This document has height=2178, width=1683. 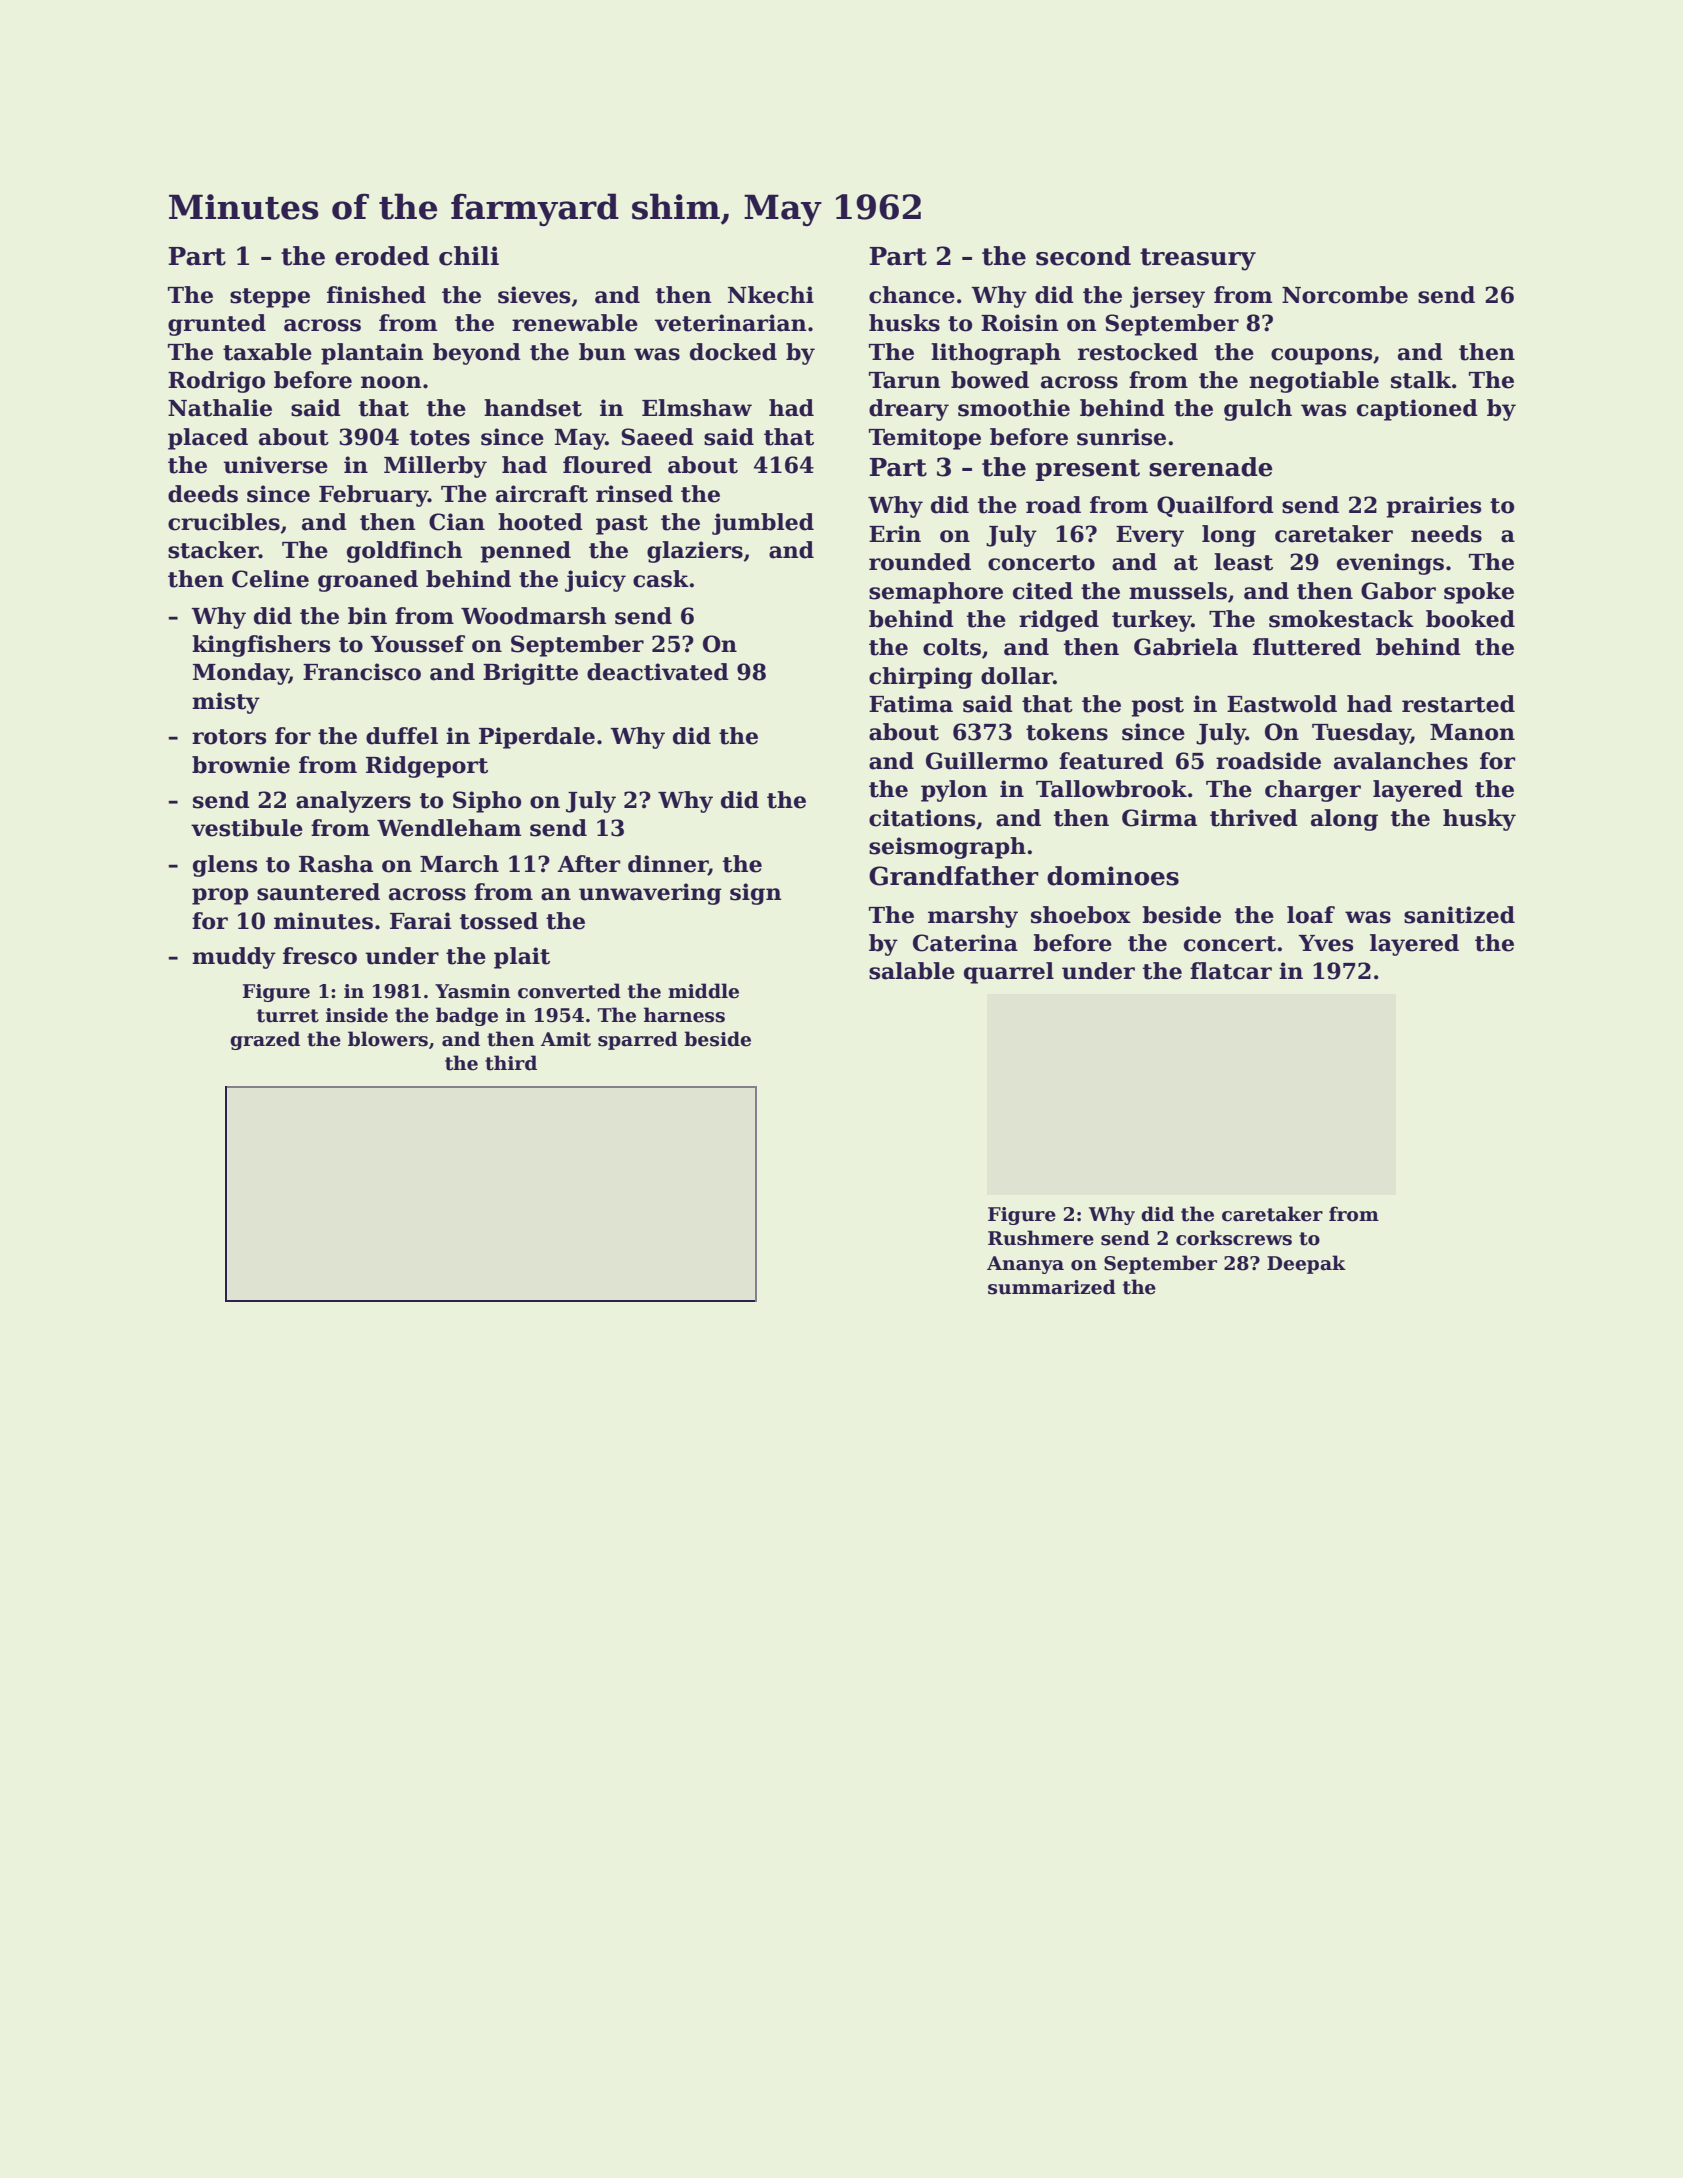 What do you see at coordinates (1151, 621) in the document?
I see `turkey` at bounding box center [1151, 621].
